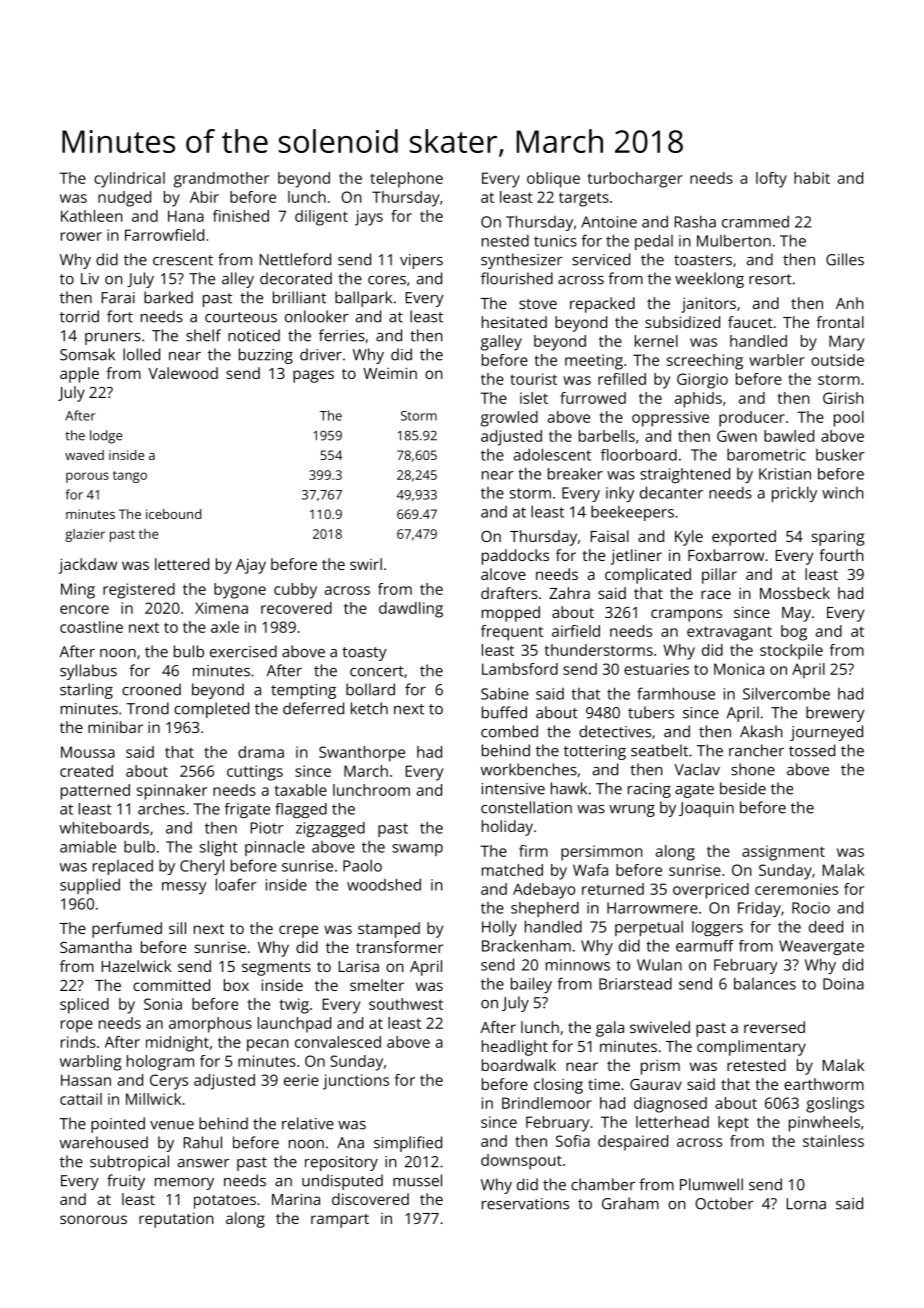  What do you see at coordinates (406, 180) in the image?
I see `telephone` at bounding box center [406, 180].
